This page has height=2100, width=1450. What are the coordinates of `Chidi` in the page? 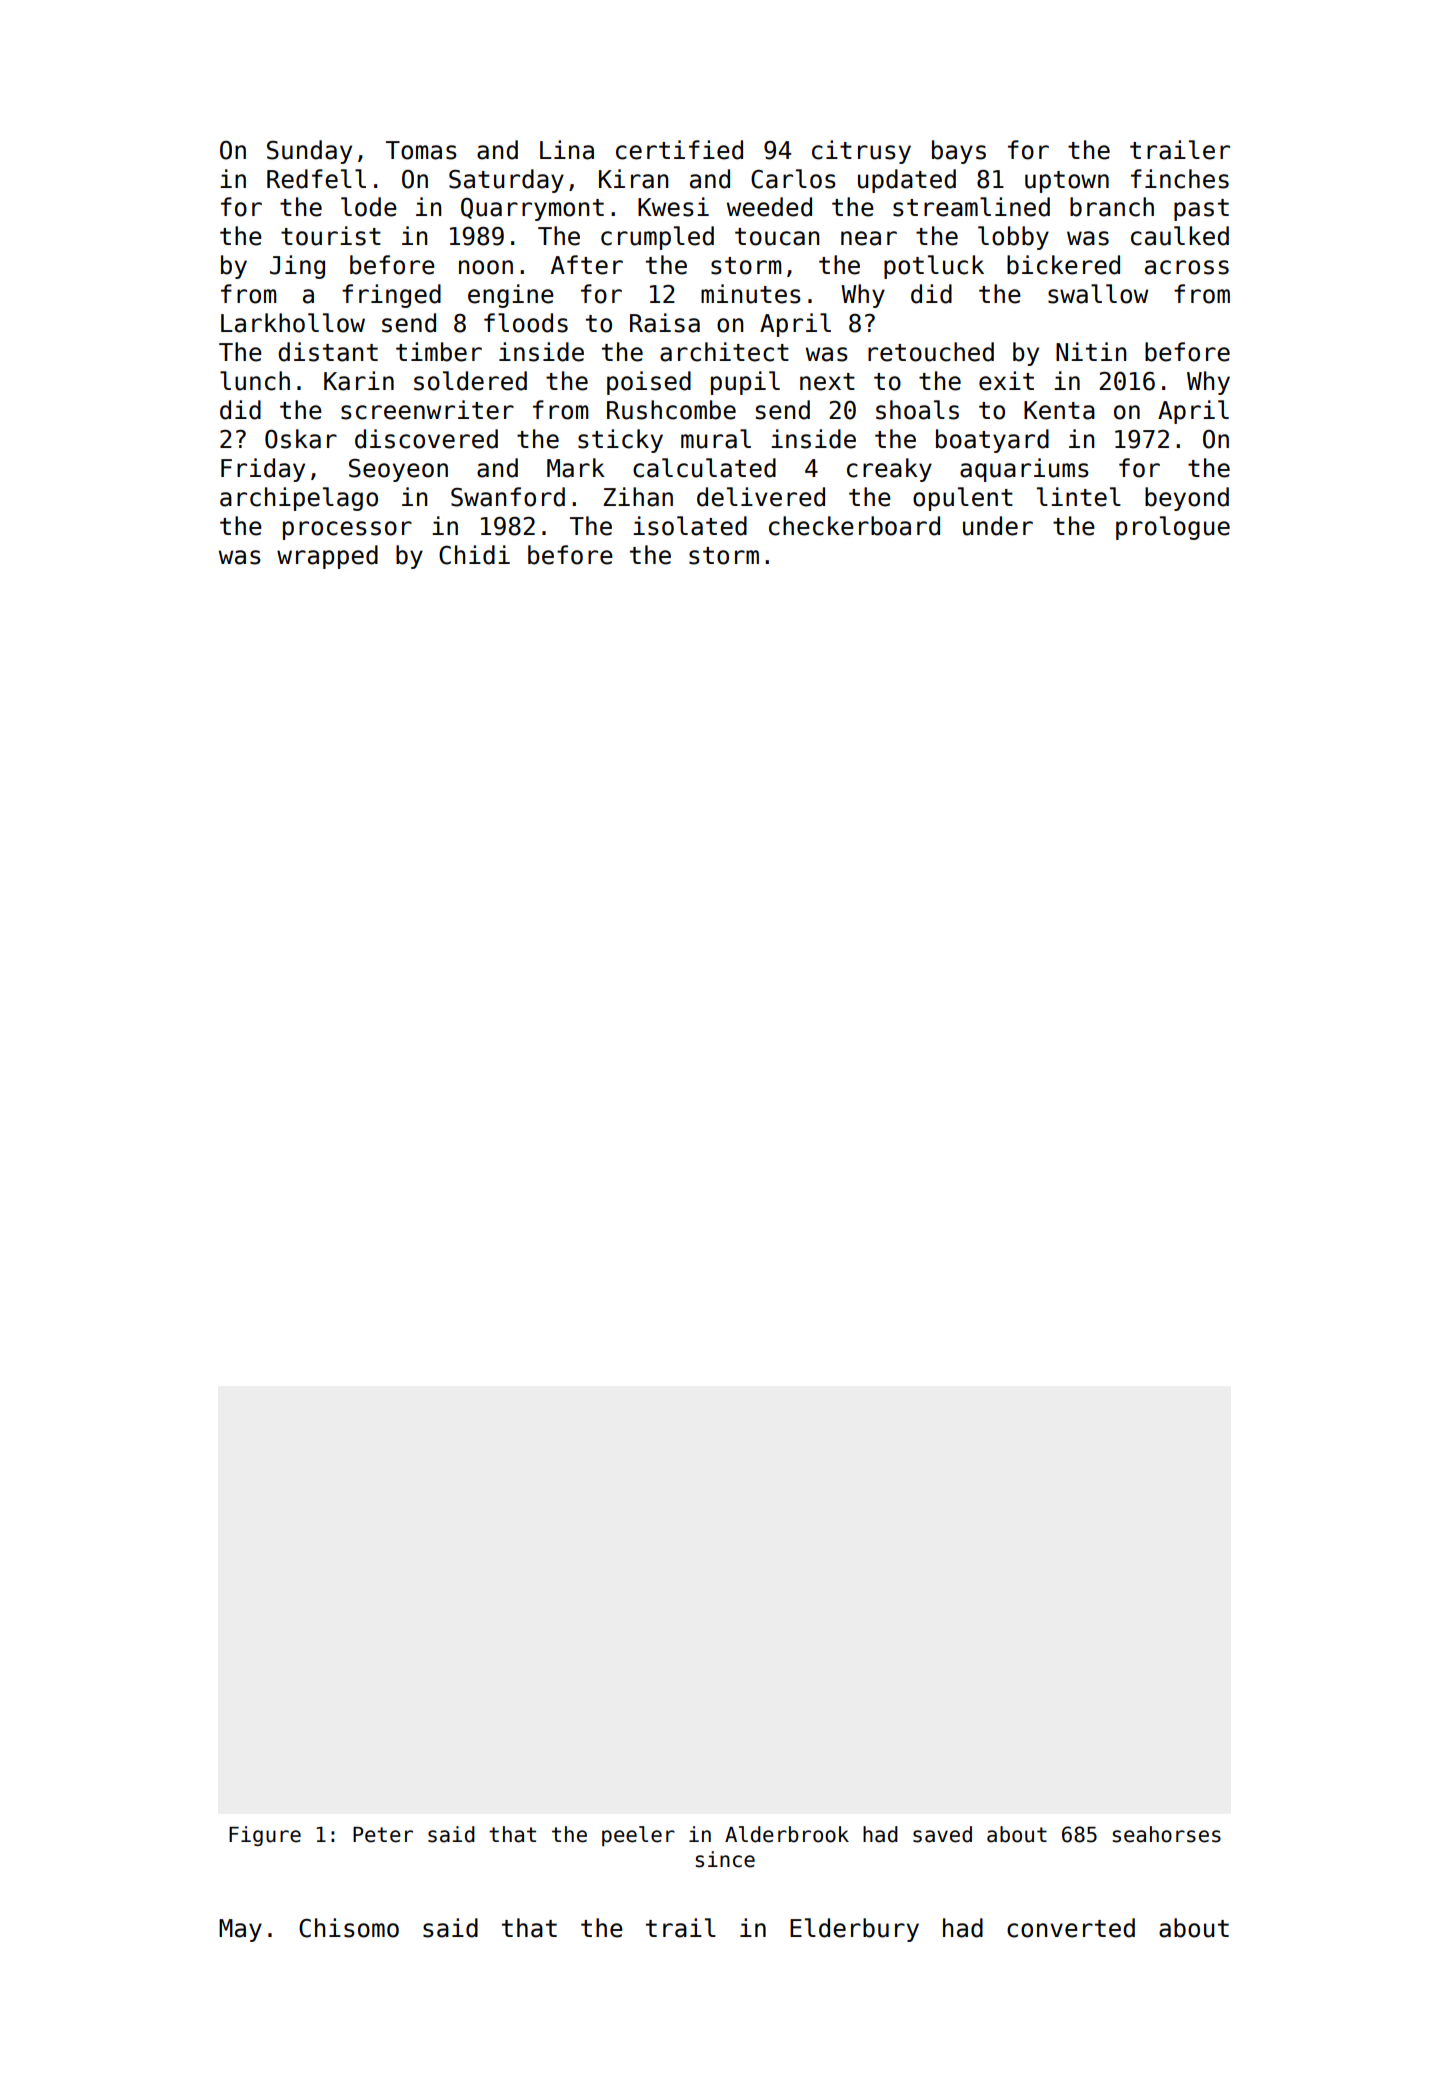 It's located at (474, 555).
